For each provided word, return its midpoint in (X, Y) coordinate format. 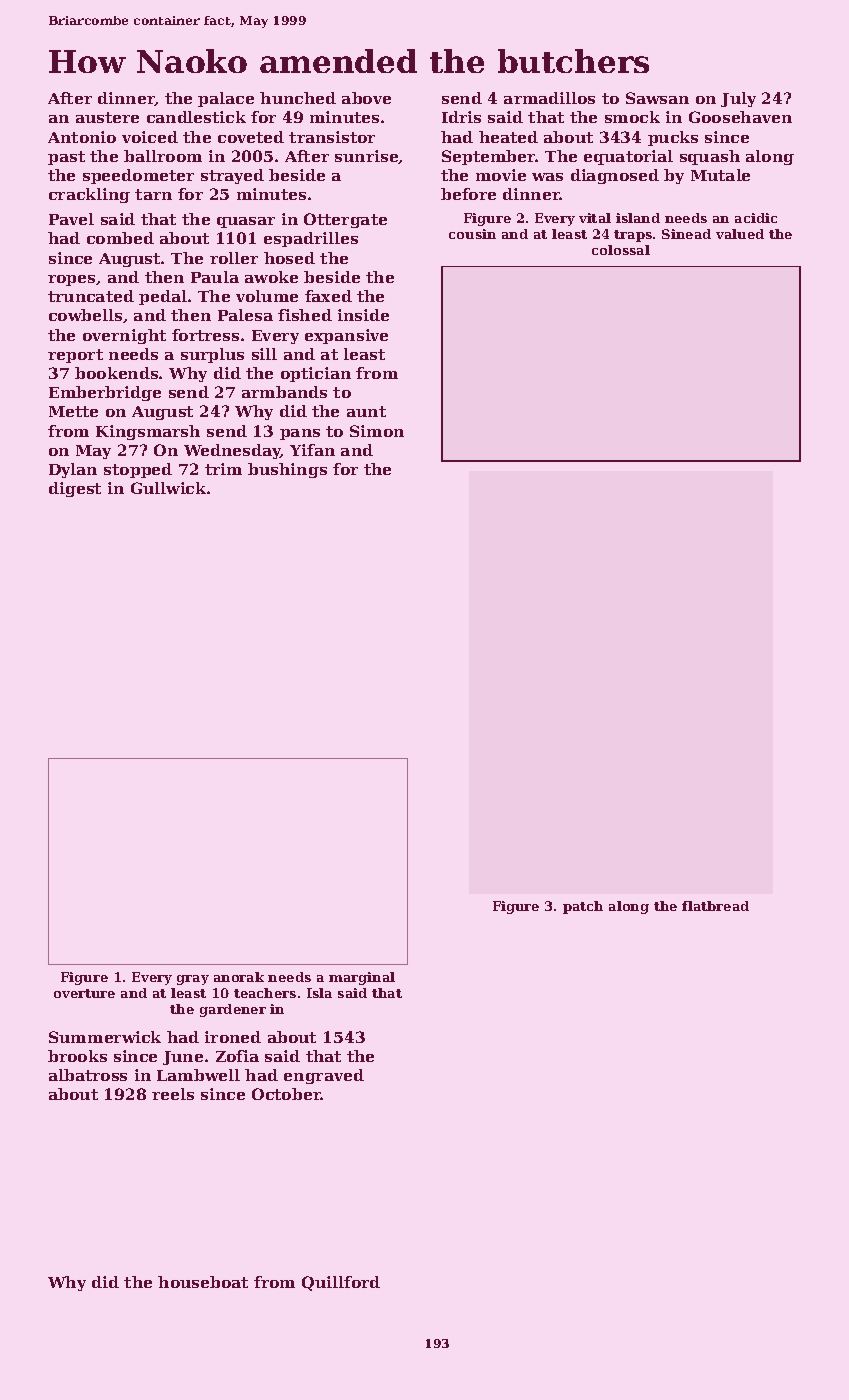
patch (583, 907)
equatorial (628, 157)
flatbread (715, 906)
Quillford (341, 1283)
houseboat (203, 1282)
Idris (461, 117)
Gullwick (168, 488)
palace (226, 99)
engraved (324, 1076)
